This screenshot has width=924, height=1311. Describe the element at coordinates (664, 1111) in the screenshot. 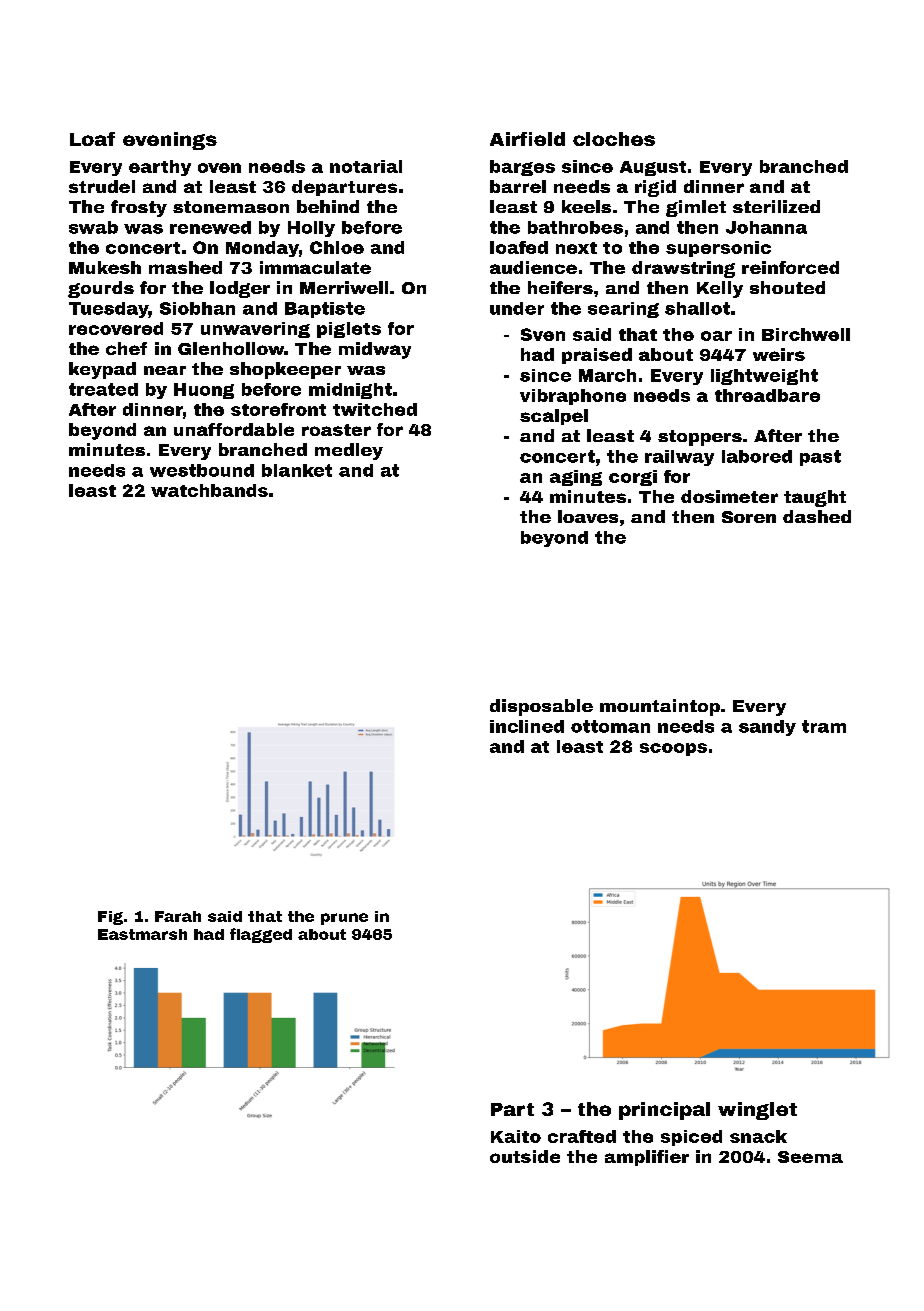

I see `principal` at that location.
